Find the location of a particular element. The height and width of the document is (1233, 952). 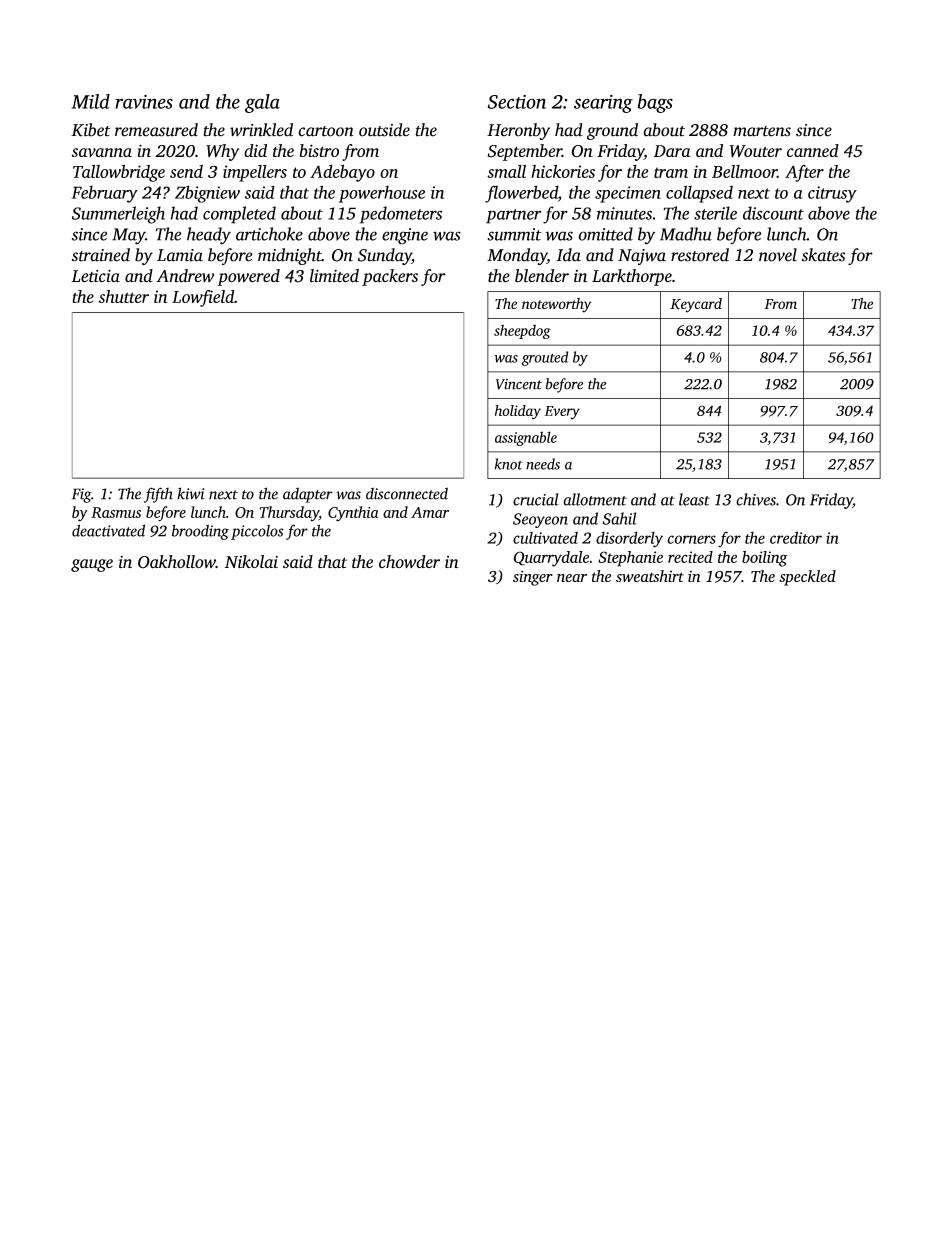

Every is located at coordinates (562, 413).
